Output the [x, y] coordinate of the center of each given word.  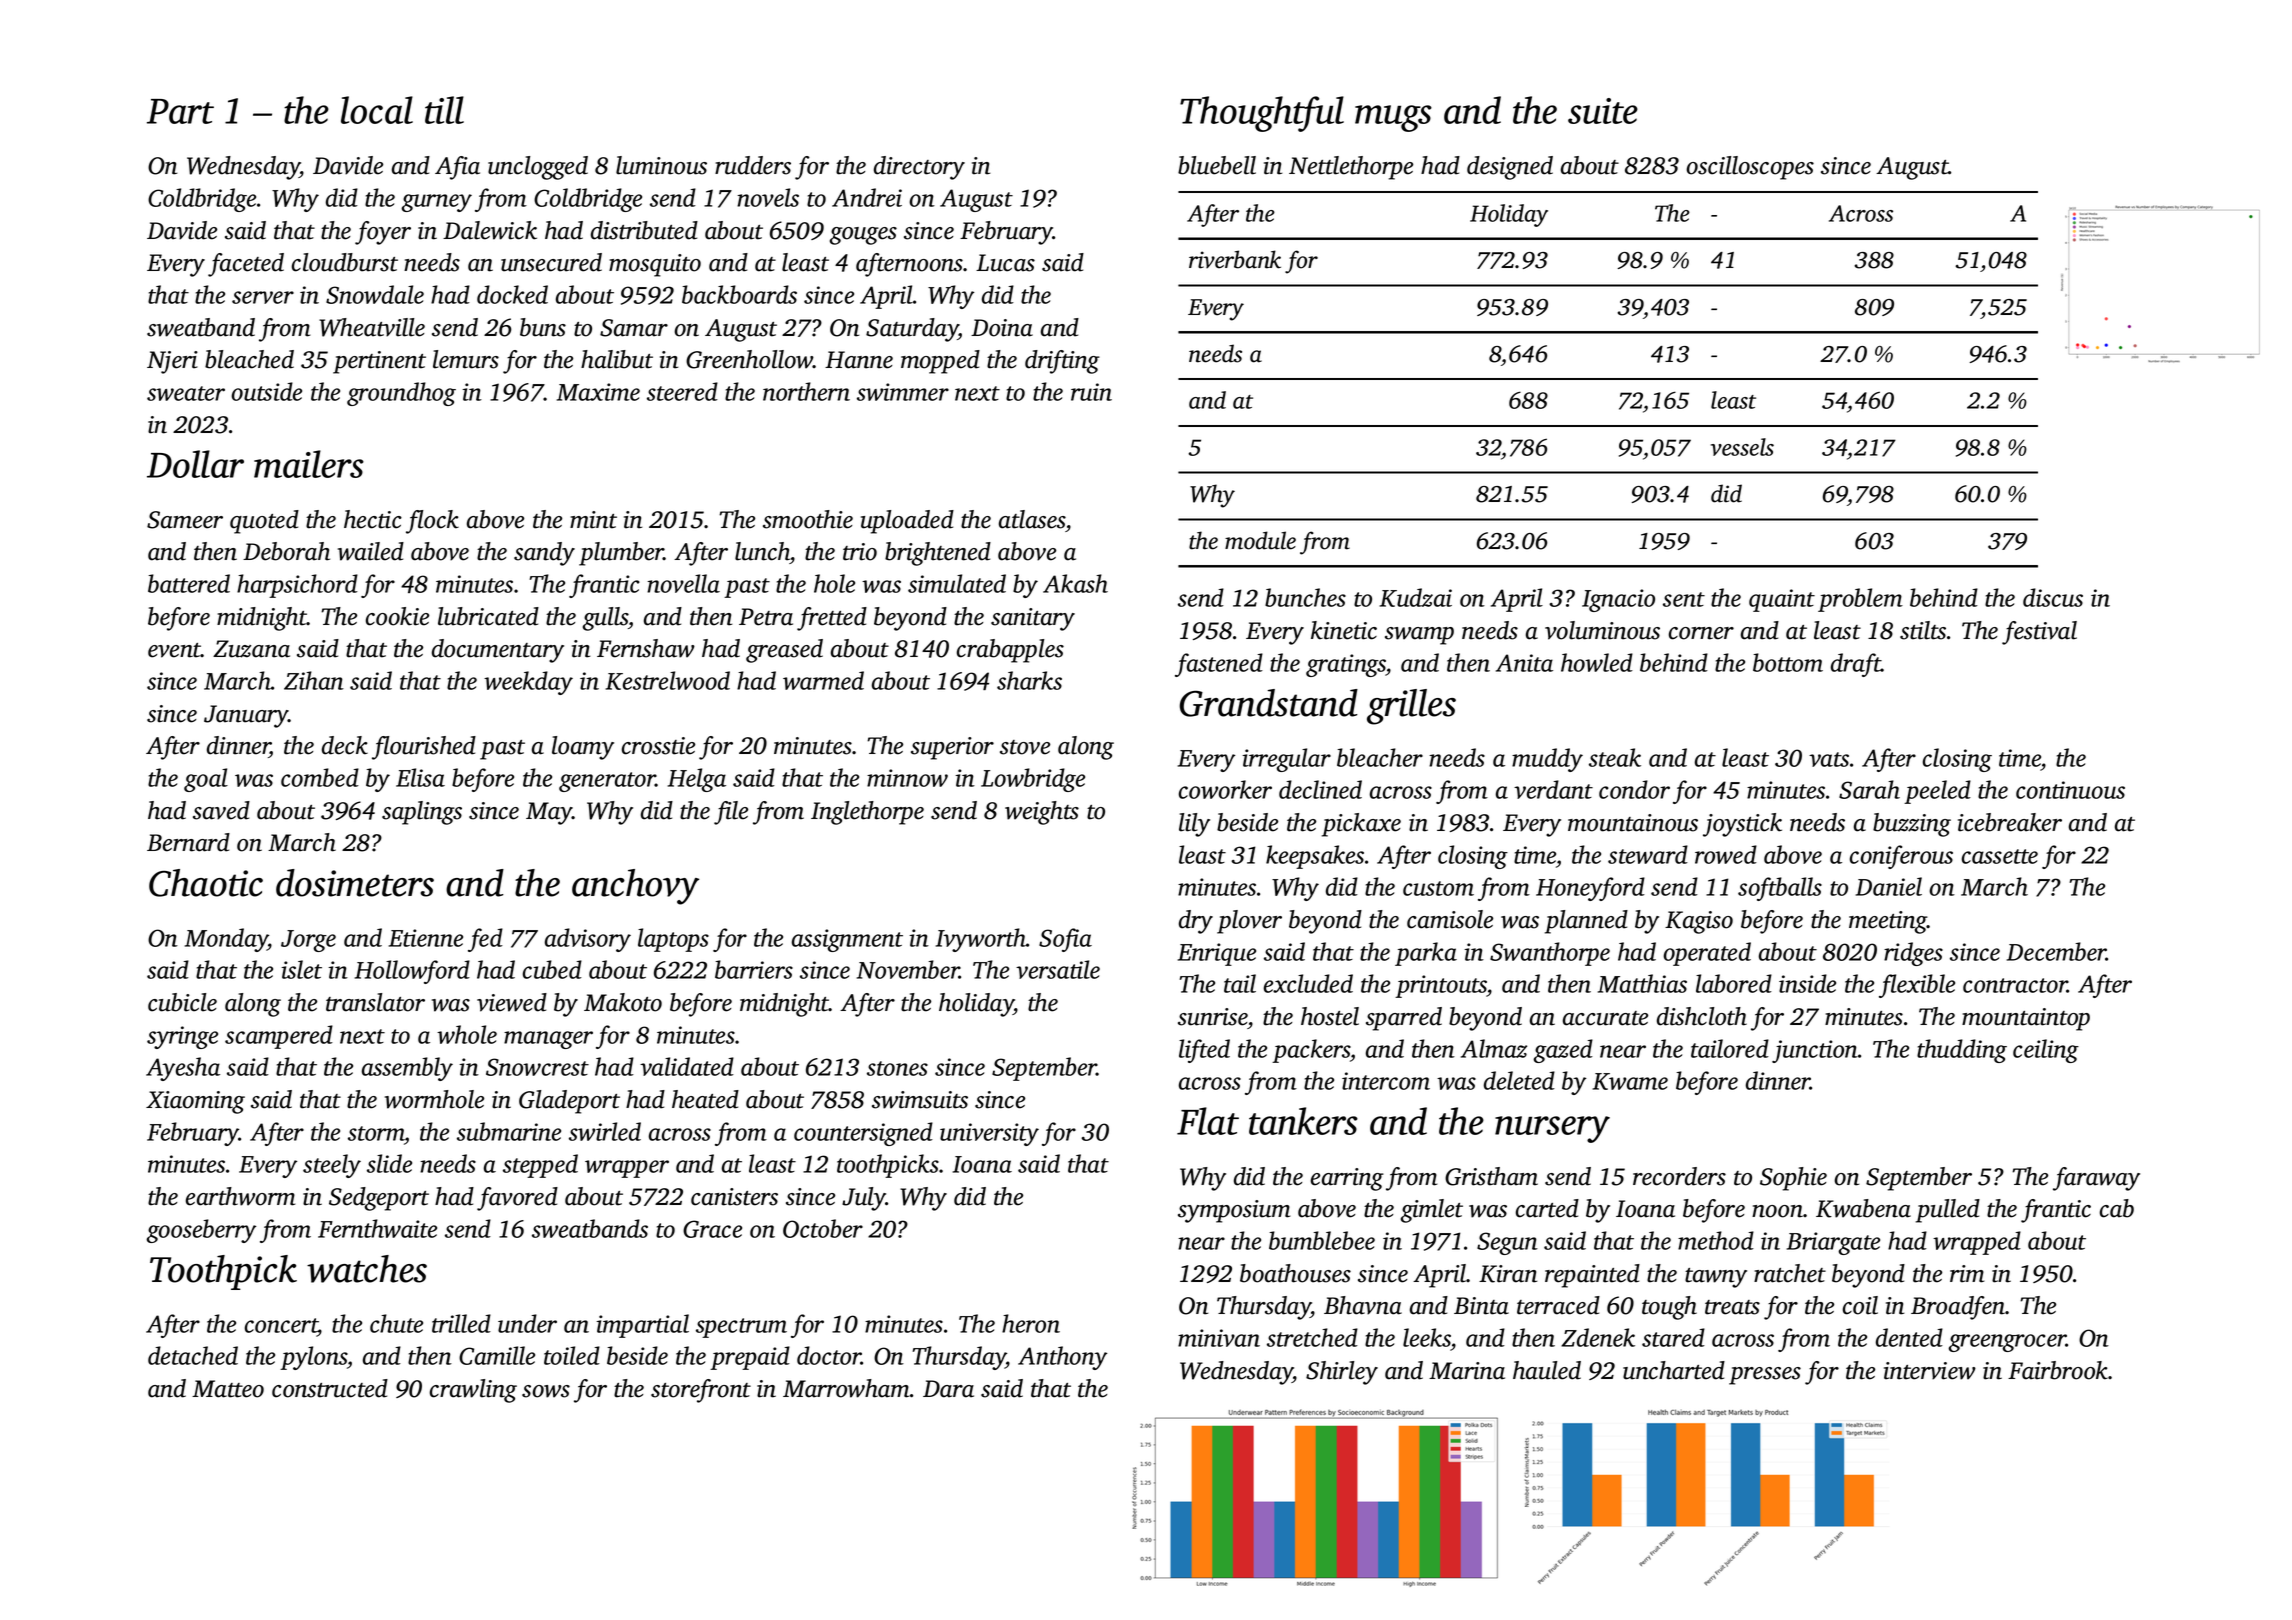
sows [546, 1391]
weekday [528, 683]
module [1260, 540]
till [444, 110]
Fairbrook [2058, 1370]
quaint [1782, 600]
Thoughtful [1262, 114]
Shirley [1342, 1373]
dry [1196, 922]
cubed [552, 969]
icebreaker [2010, 822]
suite [1603, 111]
